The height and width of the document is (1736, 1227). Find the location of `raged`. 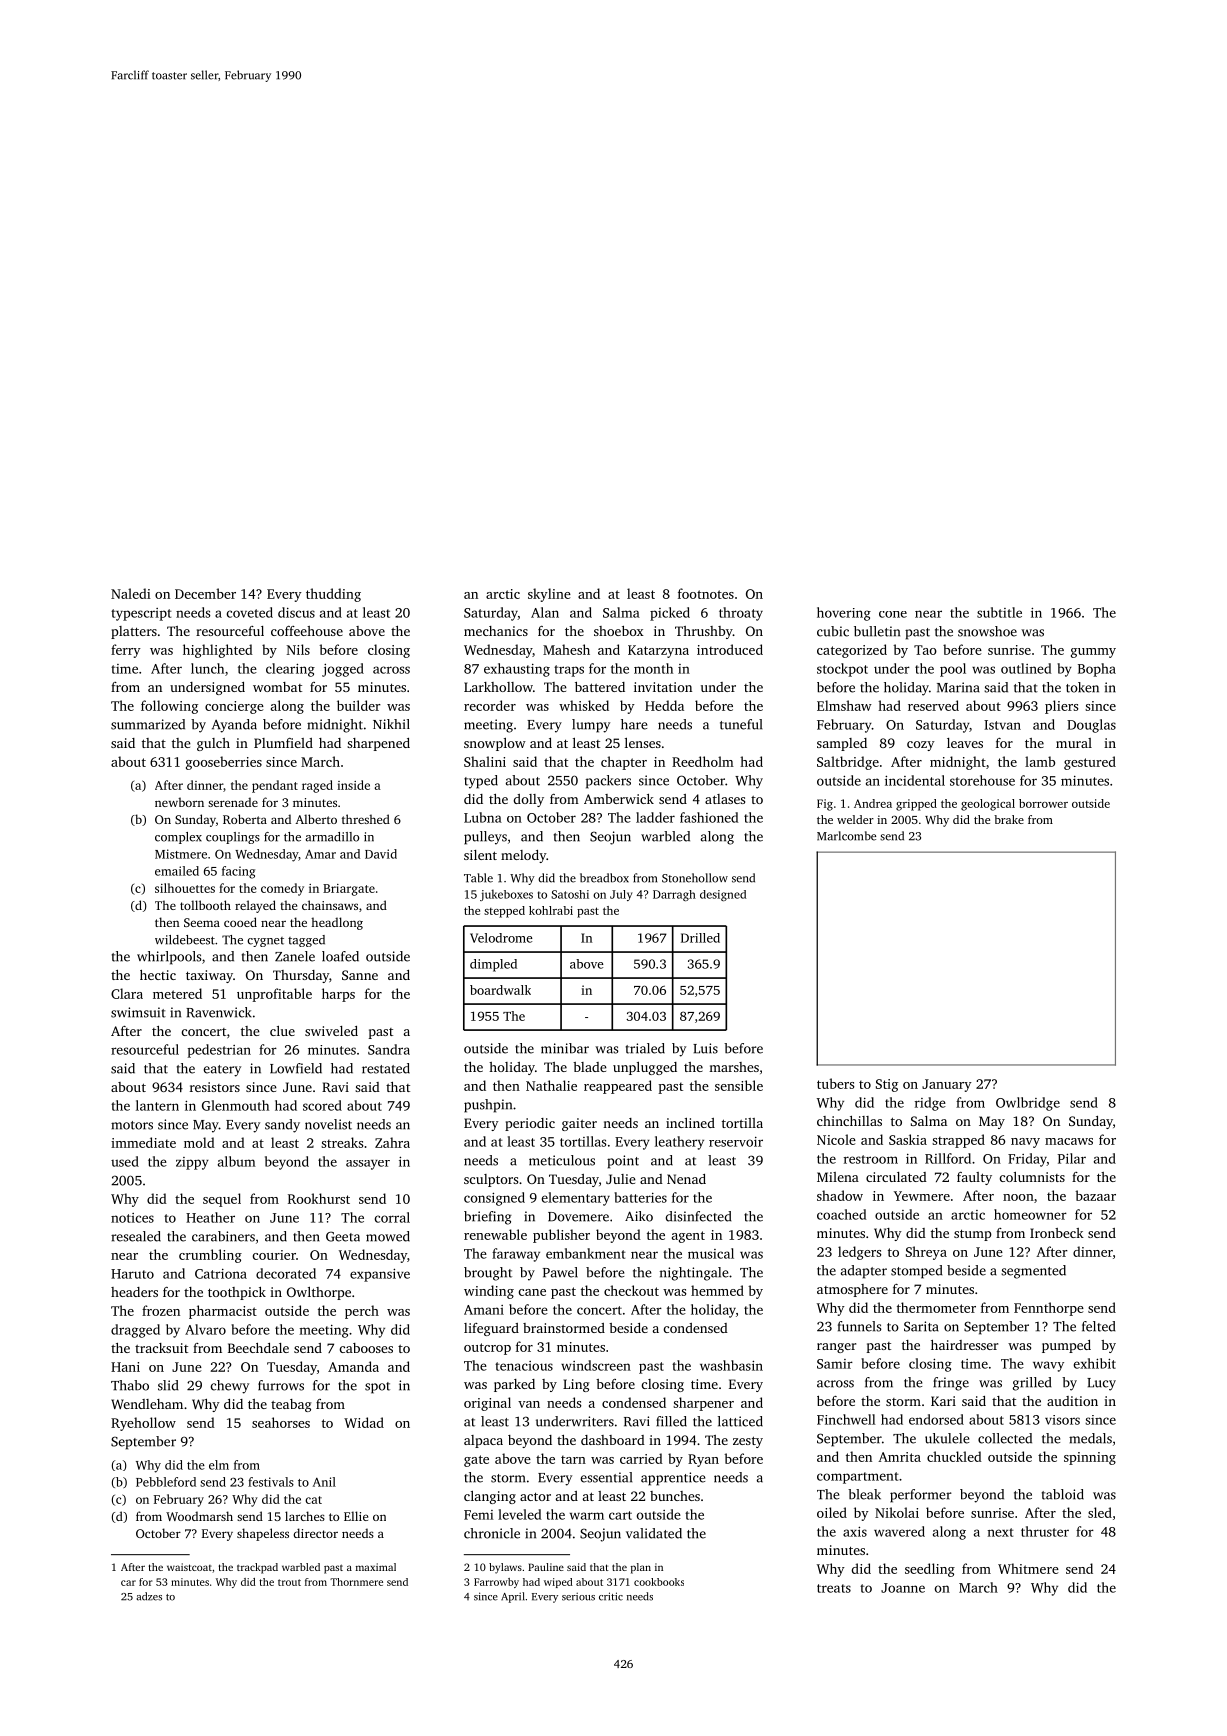

raged is located at coordinates (317, 786).
